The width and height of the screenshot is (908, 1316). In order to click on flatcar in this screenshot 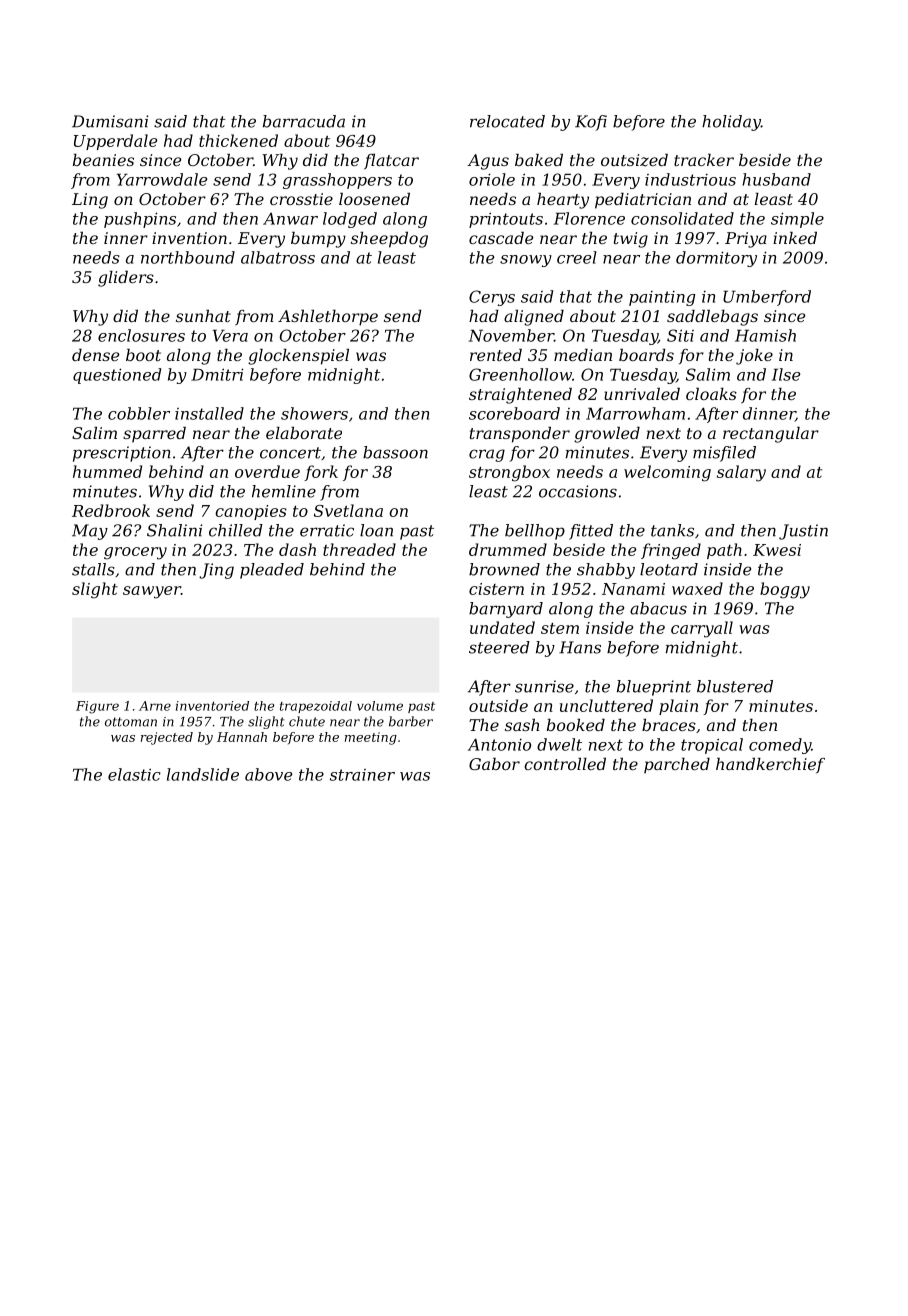, I will do `click(391, 161)`.
